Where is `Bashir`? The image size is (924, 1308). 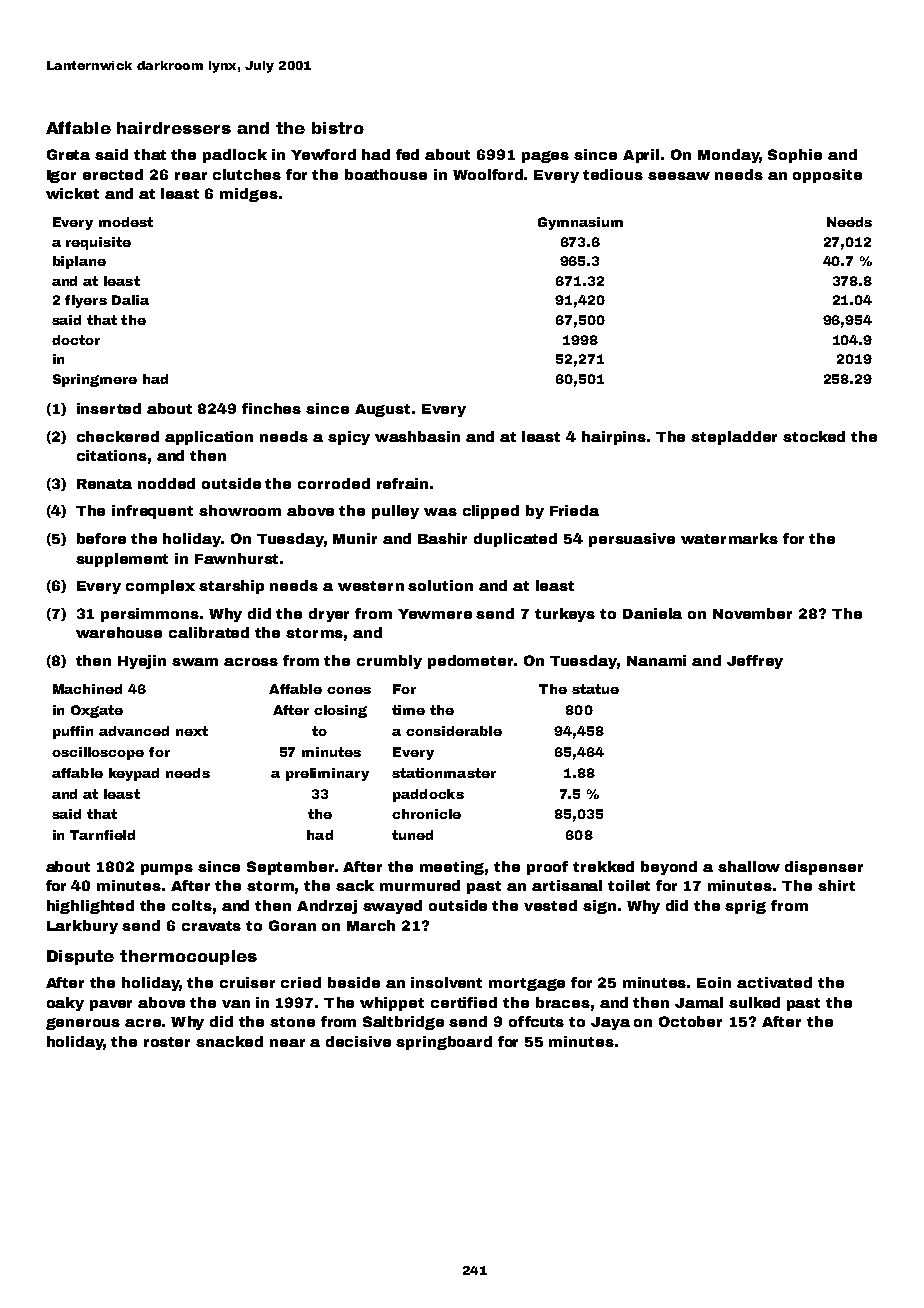
Bashir is located at coordinates (442, 538).
